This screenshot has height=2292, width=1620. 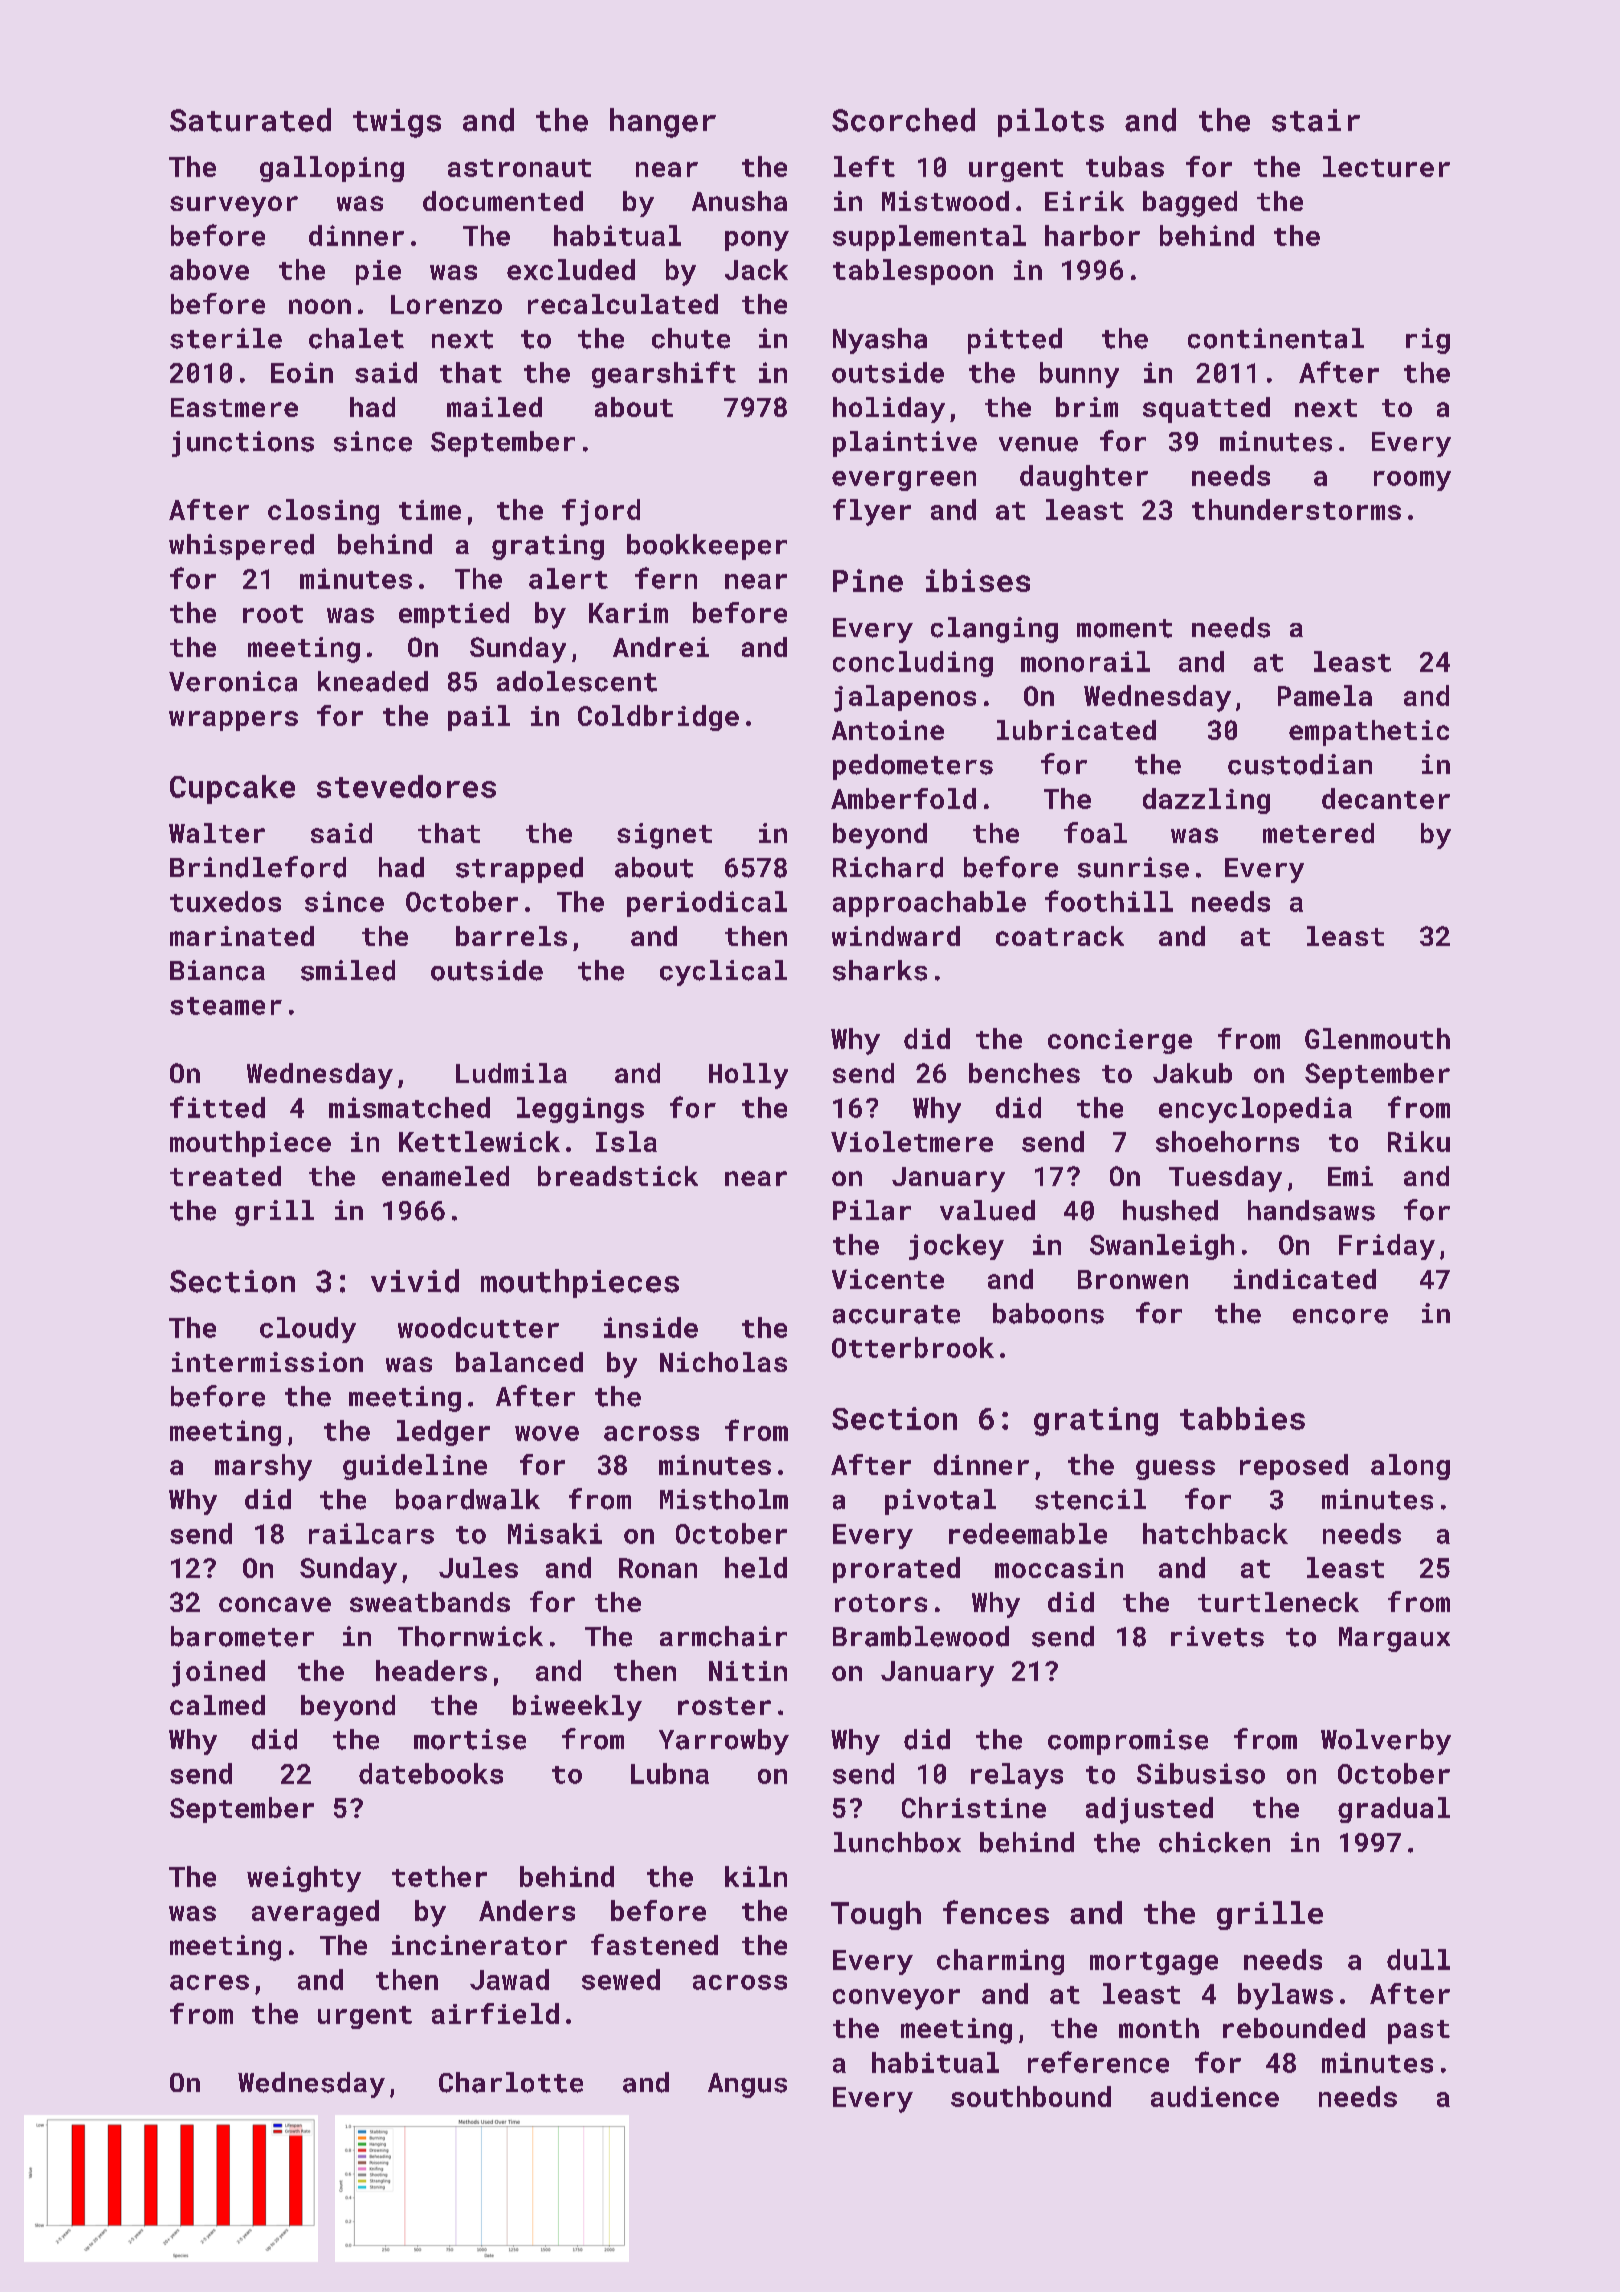 What do you see at coordinates (217, 1107) in the screenshot?
I see `fitted` at bounding box center [217, 1107].
